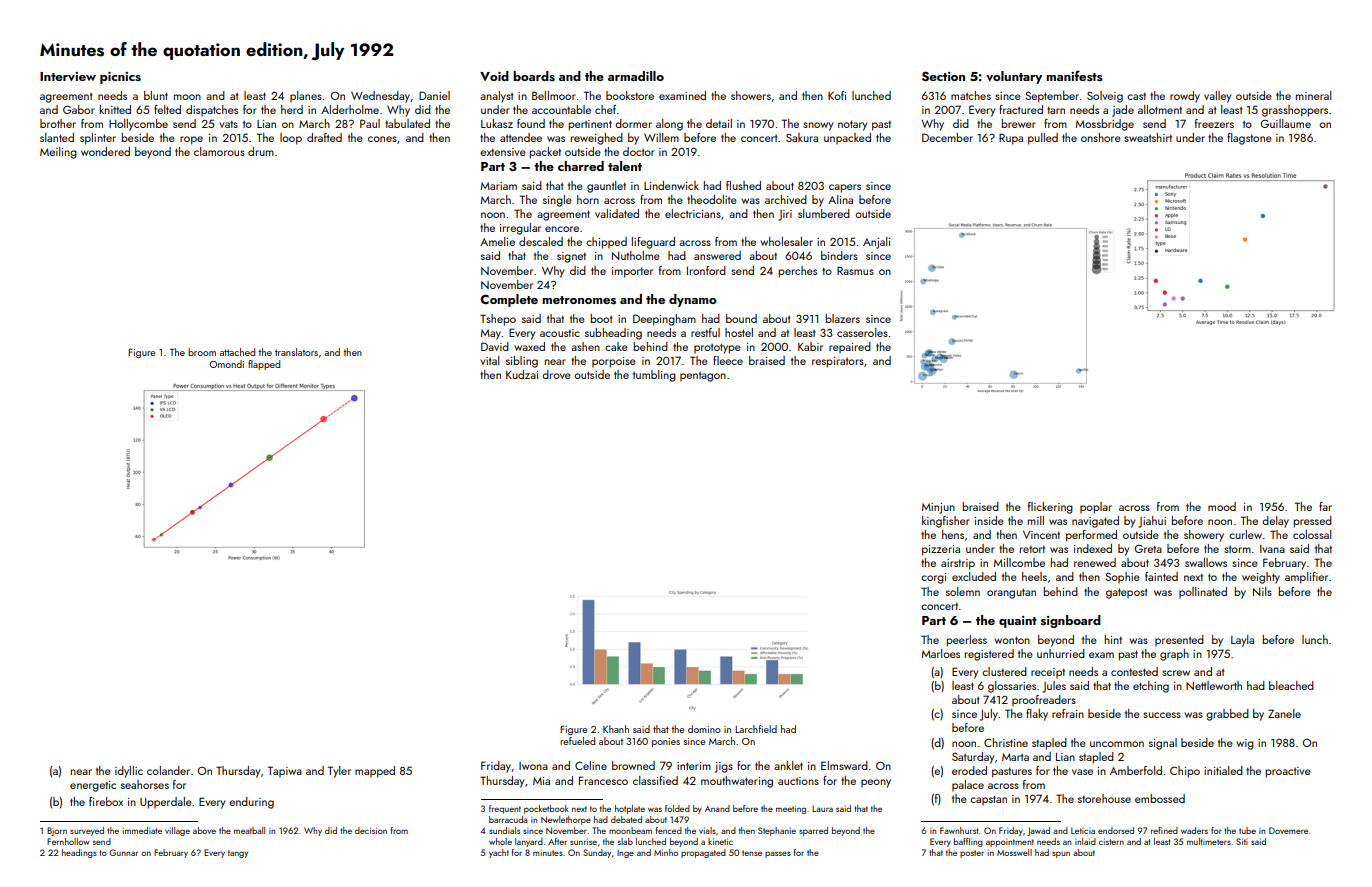 The width and height of the image is (1372, 887). Describe the element at coordinates (1284, 713) in the image. I see `Zanele` at that location.
